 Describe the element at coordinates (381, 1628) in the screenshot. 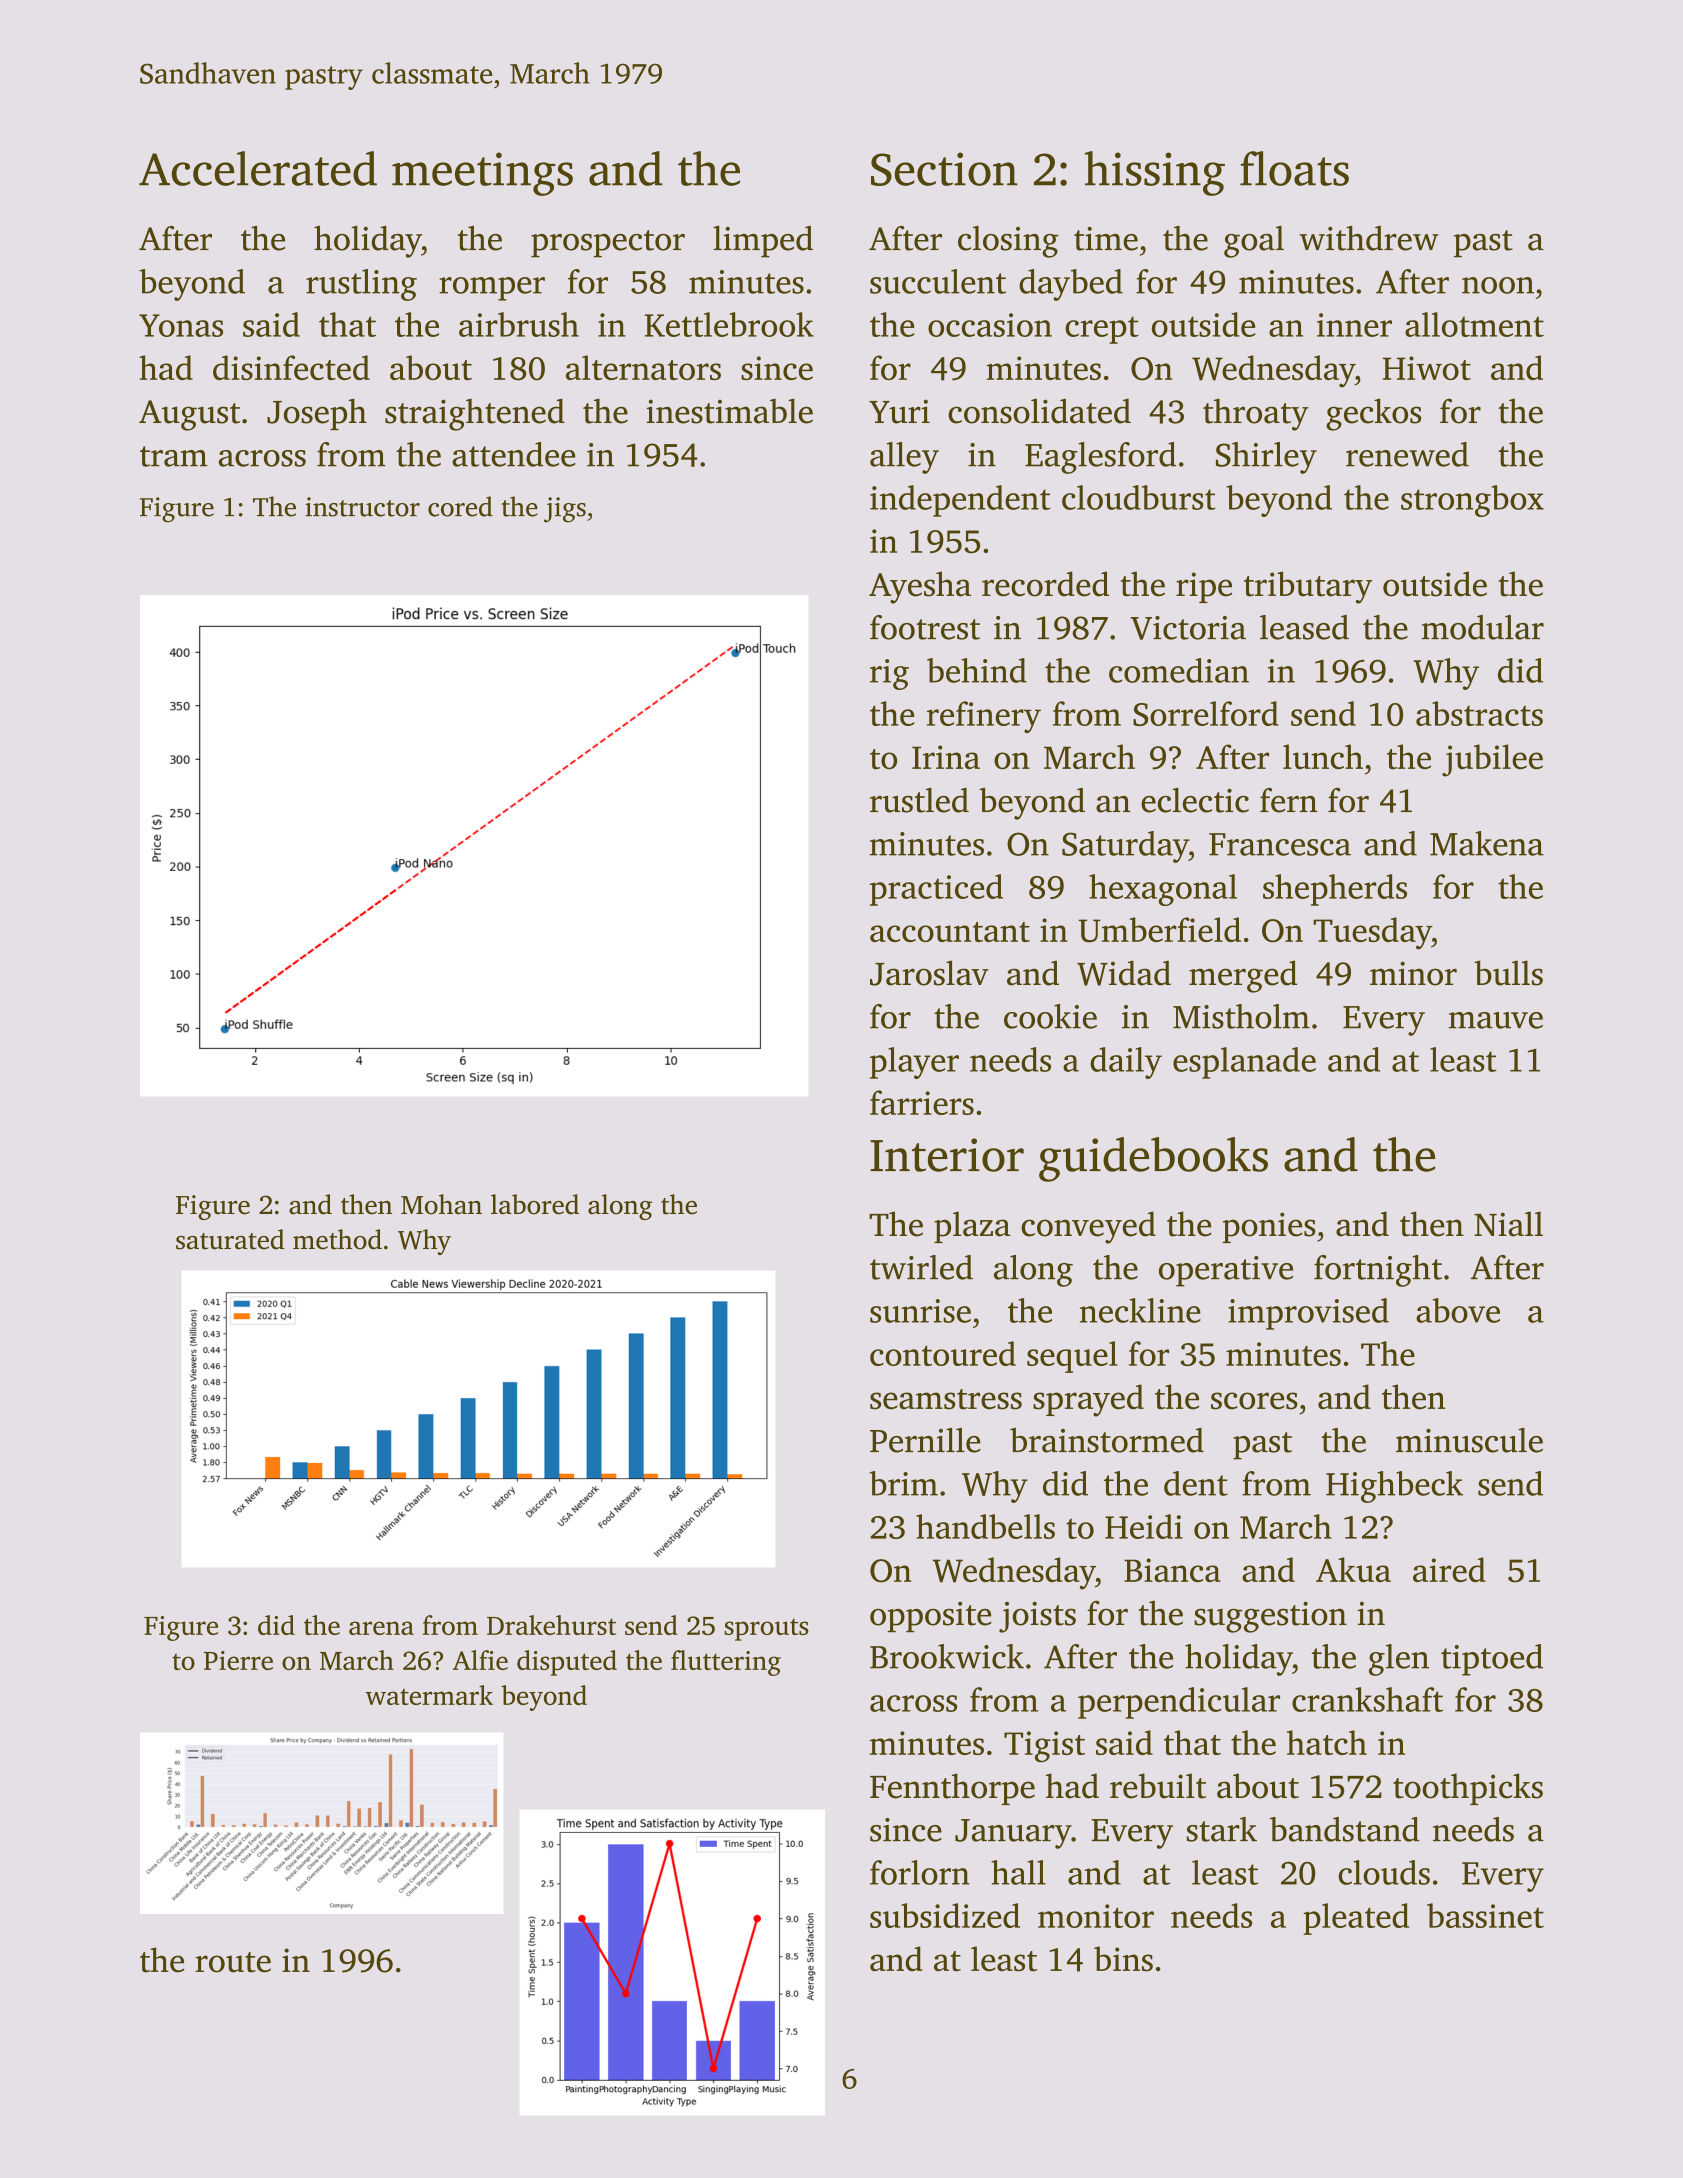

I see `arena` at that location.
